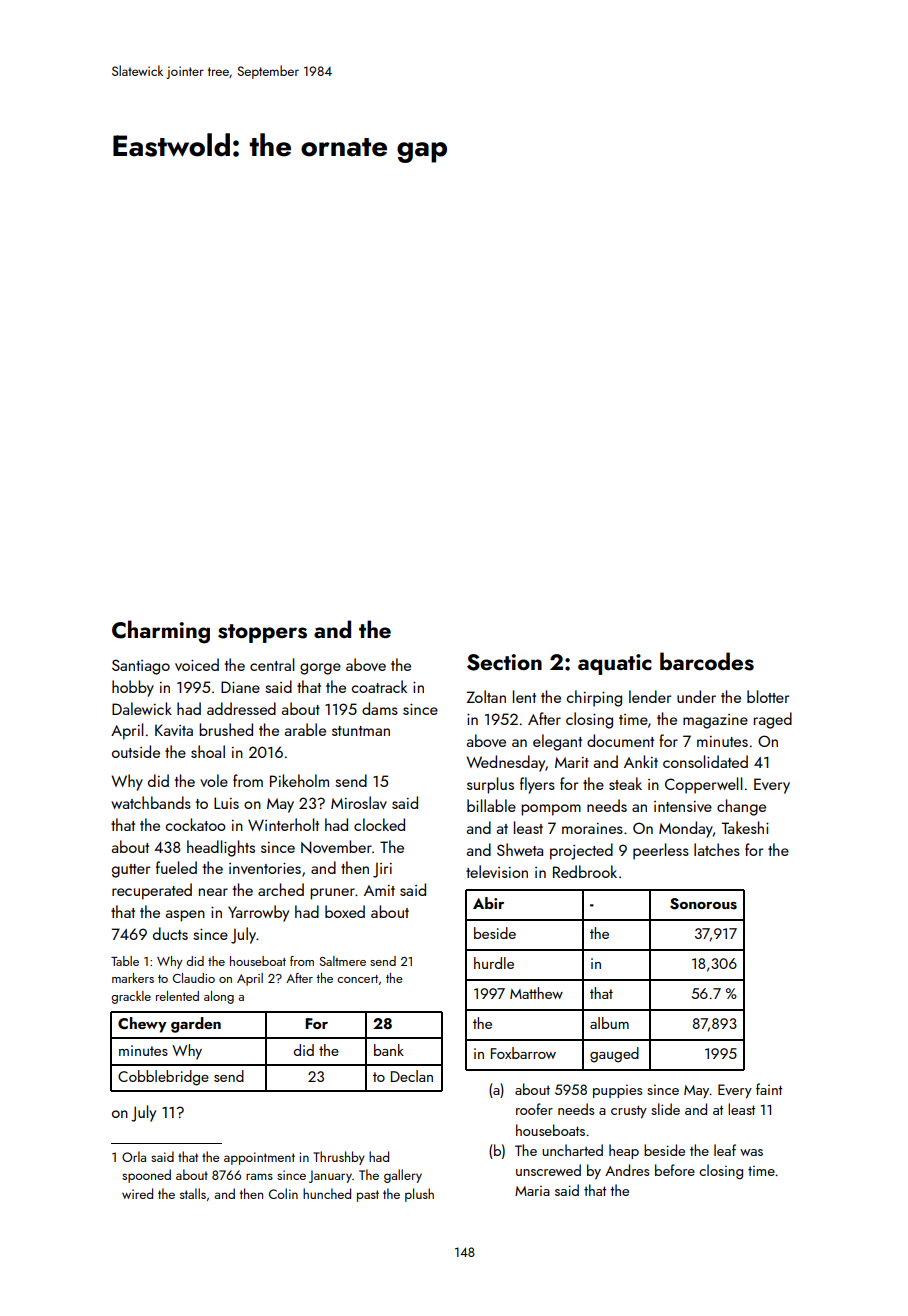 This screenshot has width=908, height=1316. I want to click on surplus, so click(490, 785).
